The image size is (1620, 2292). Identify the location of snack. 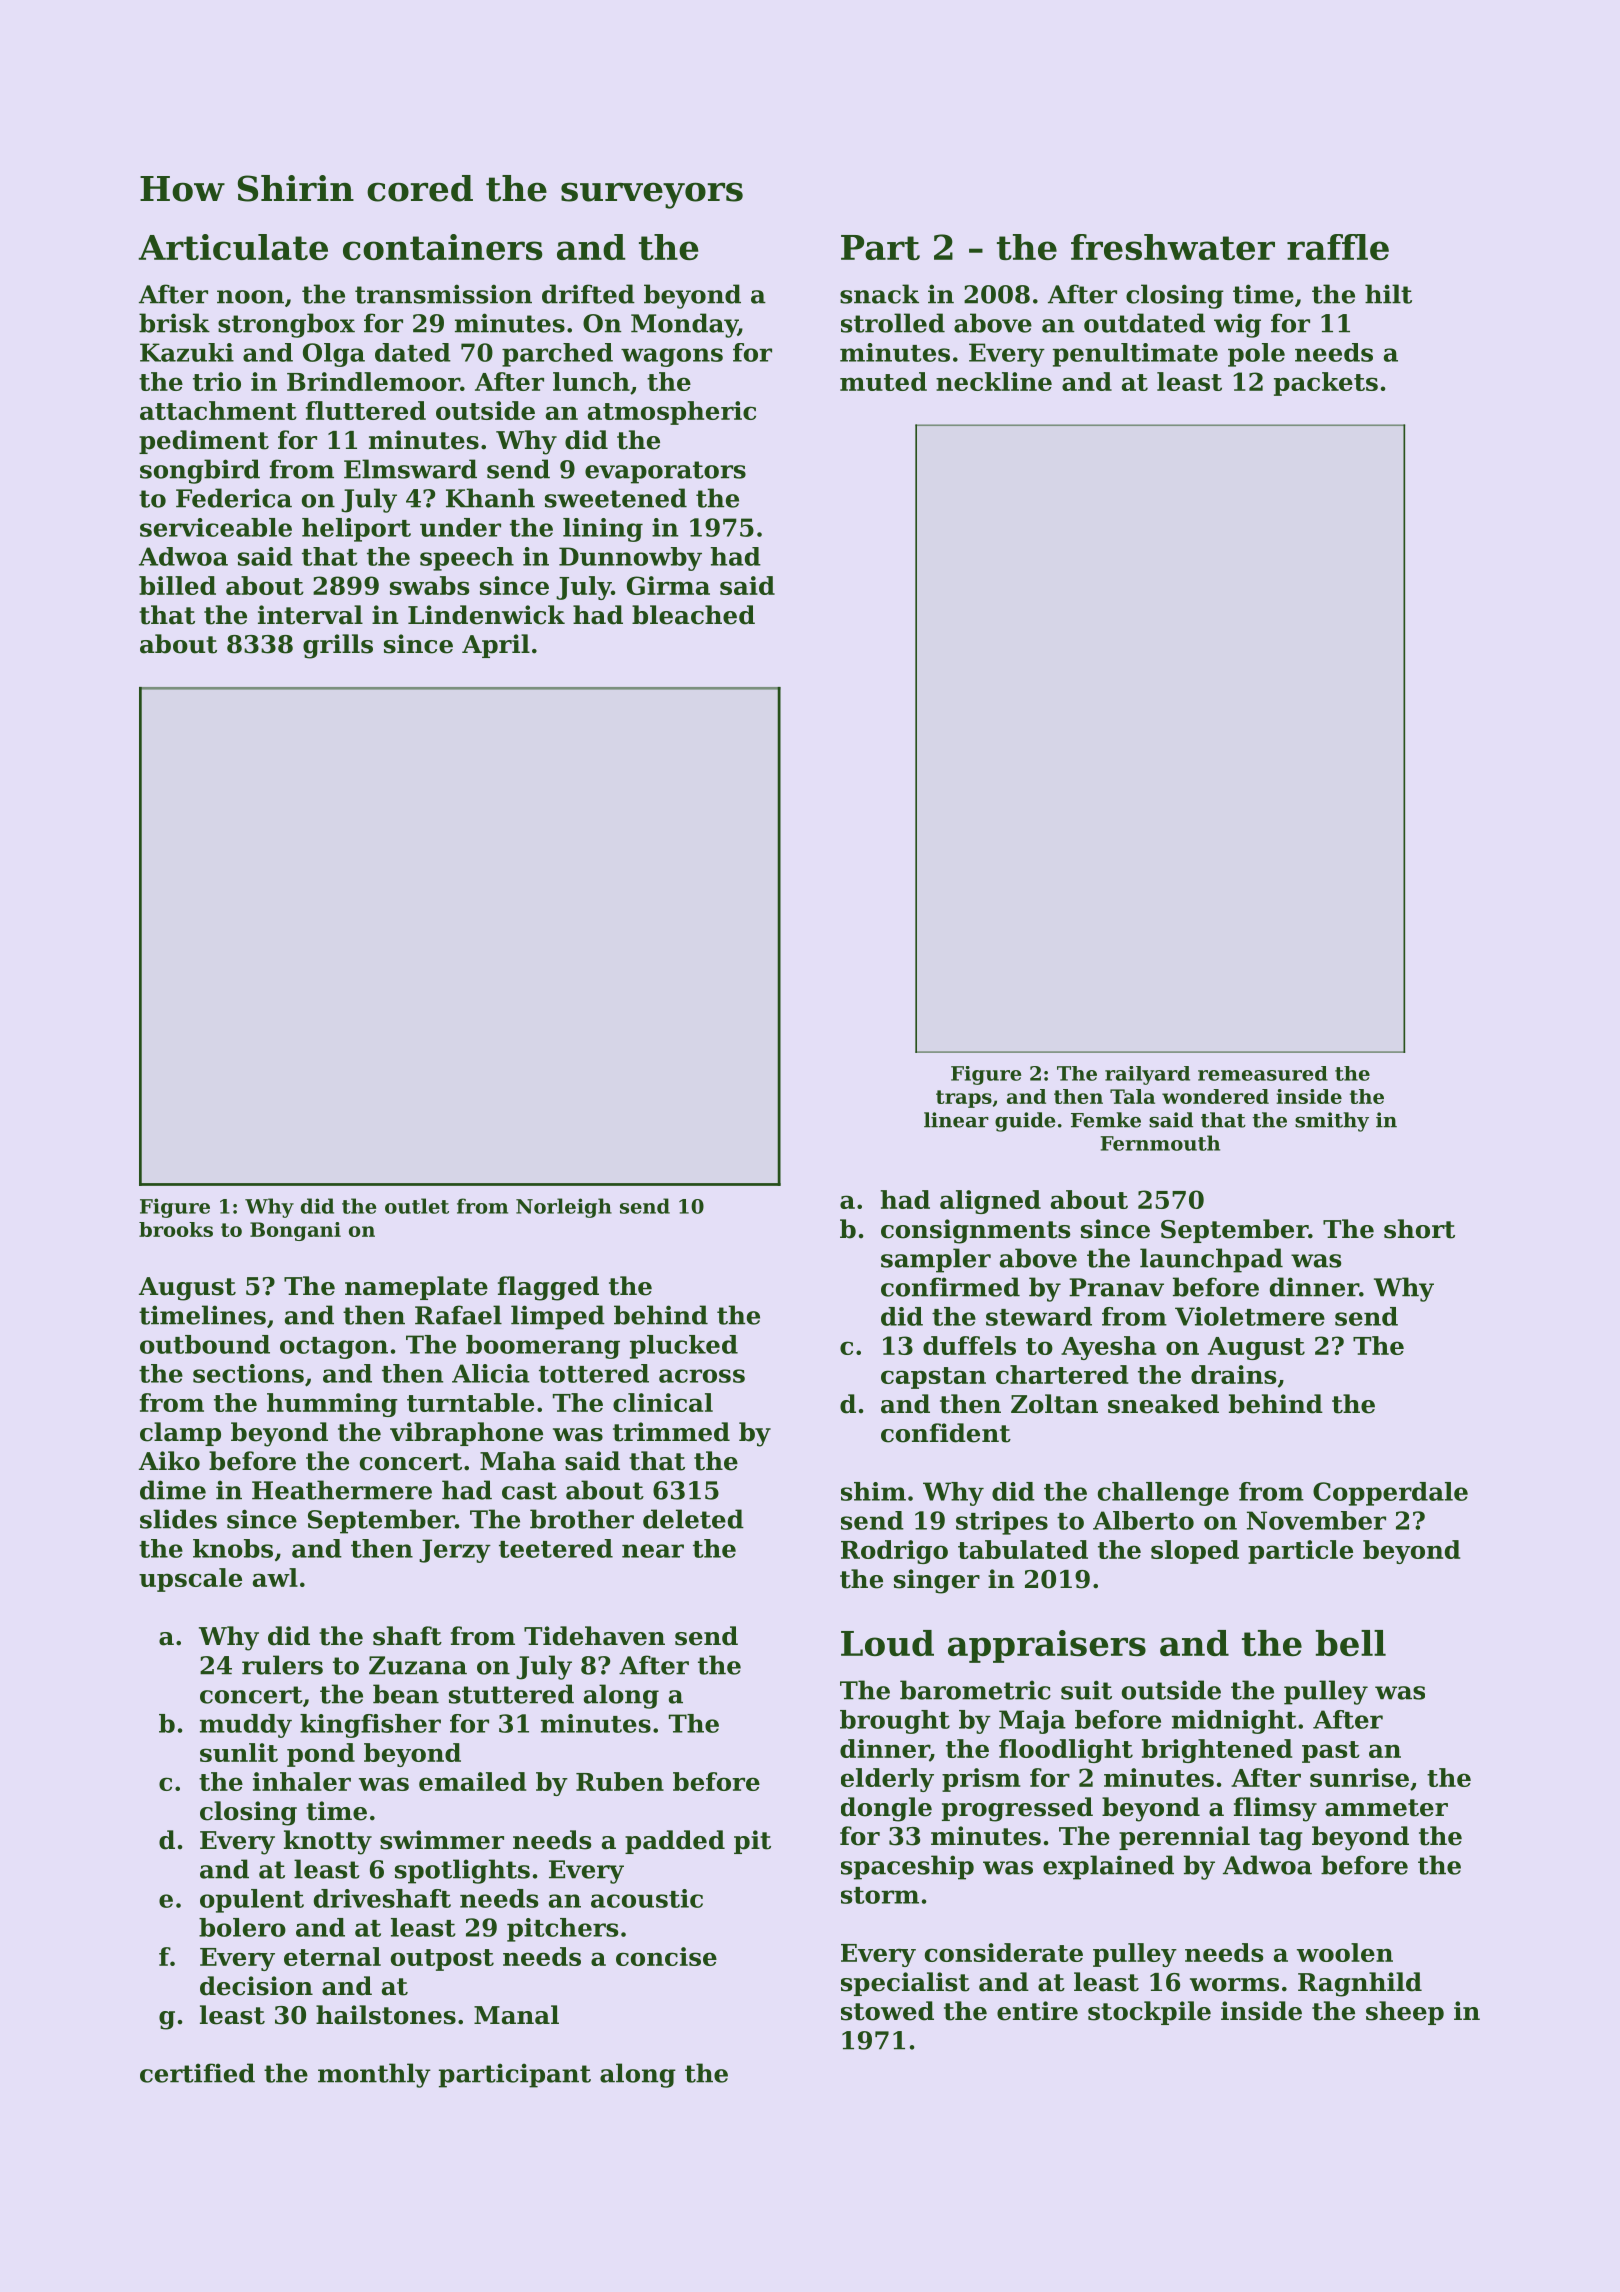
(879, 294).
